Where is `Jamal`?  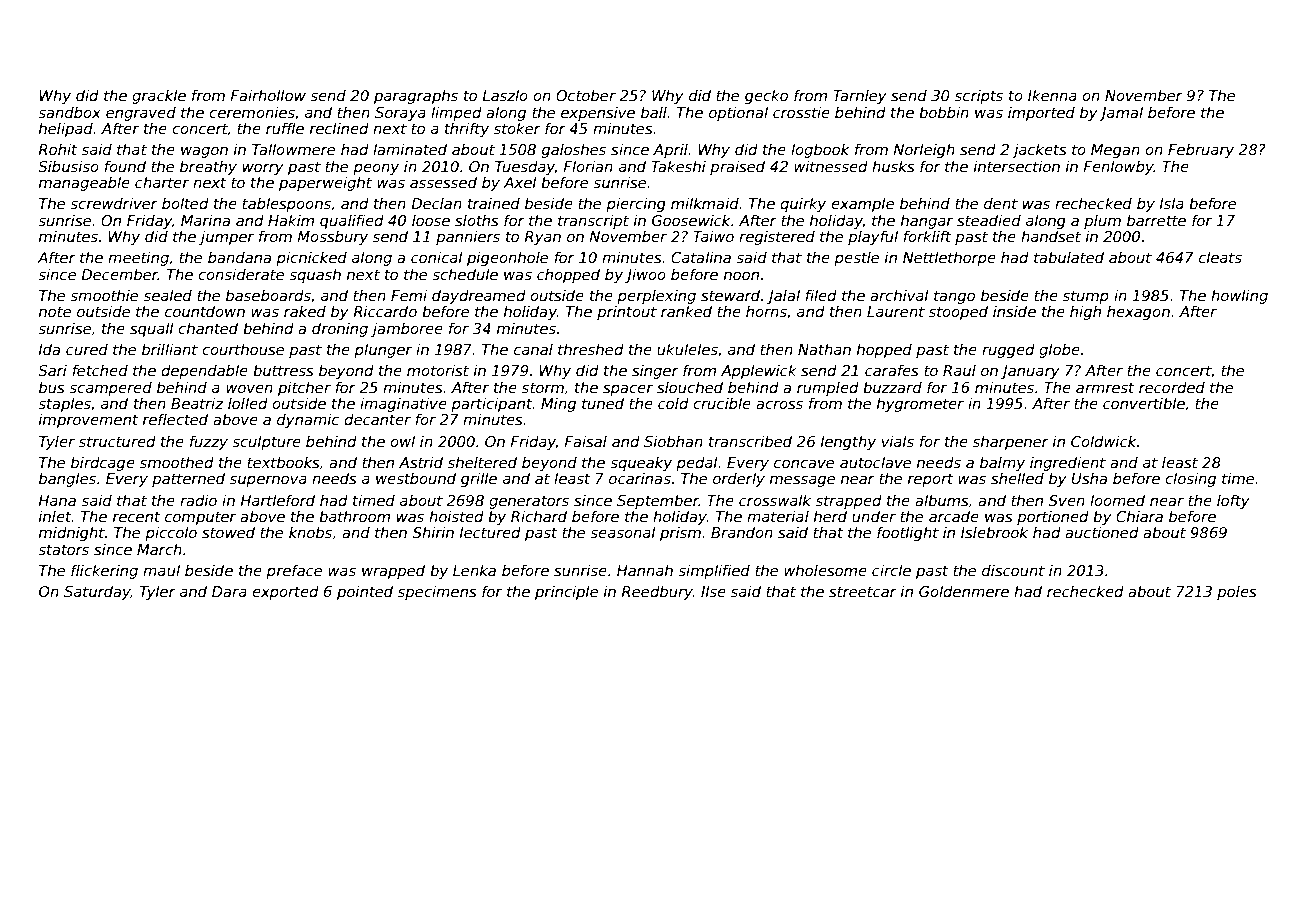
Jamal is located at coordinates (1121, 113).
